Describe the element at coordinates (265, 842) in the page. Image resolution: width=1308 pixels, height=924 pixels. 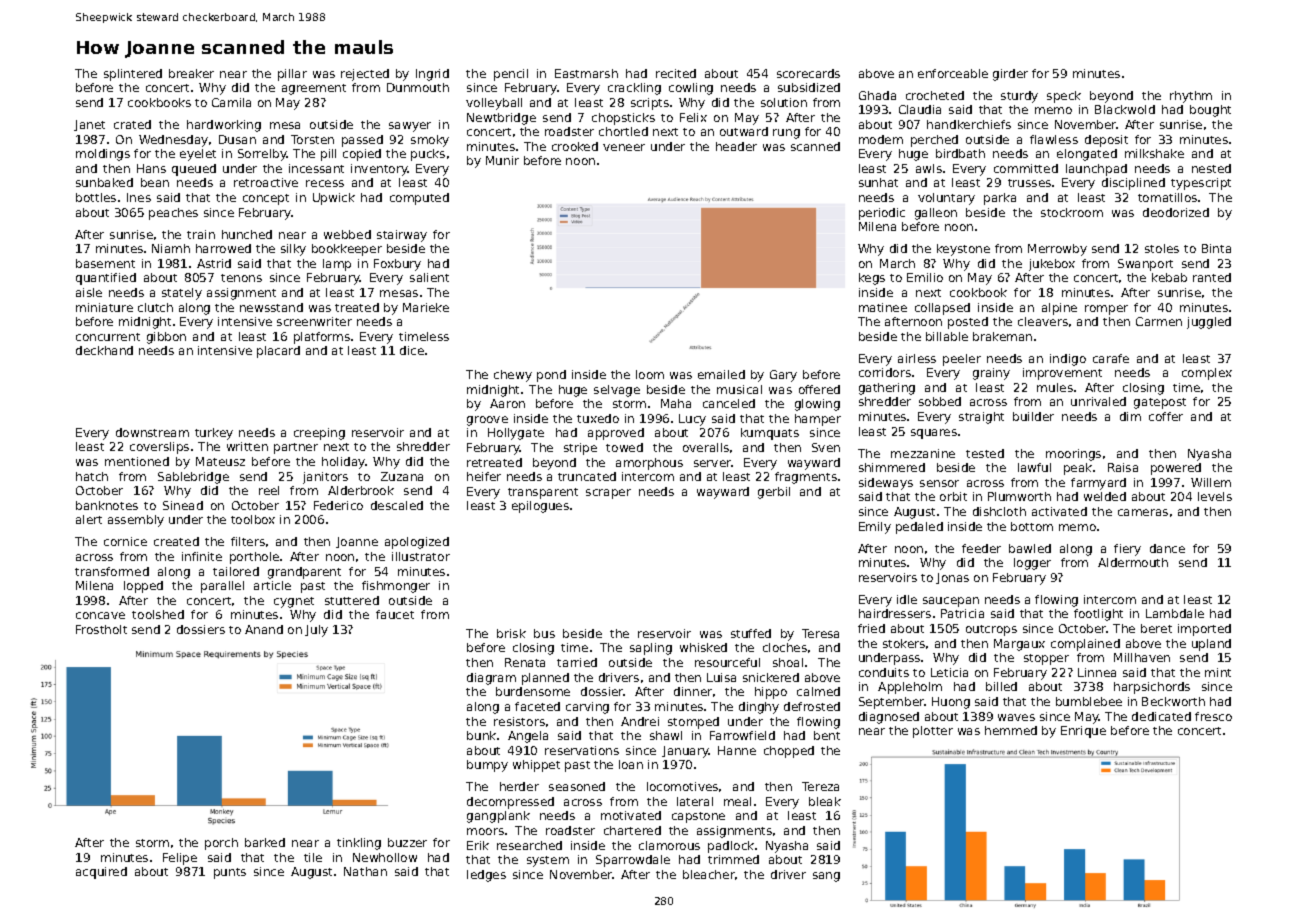
I see `barked` at that location.
